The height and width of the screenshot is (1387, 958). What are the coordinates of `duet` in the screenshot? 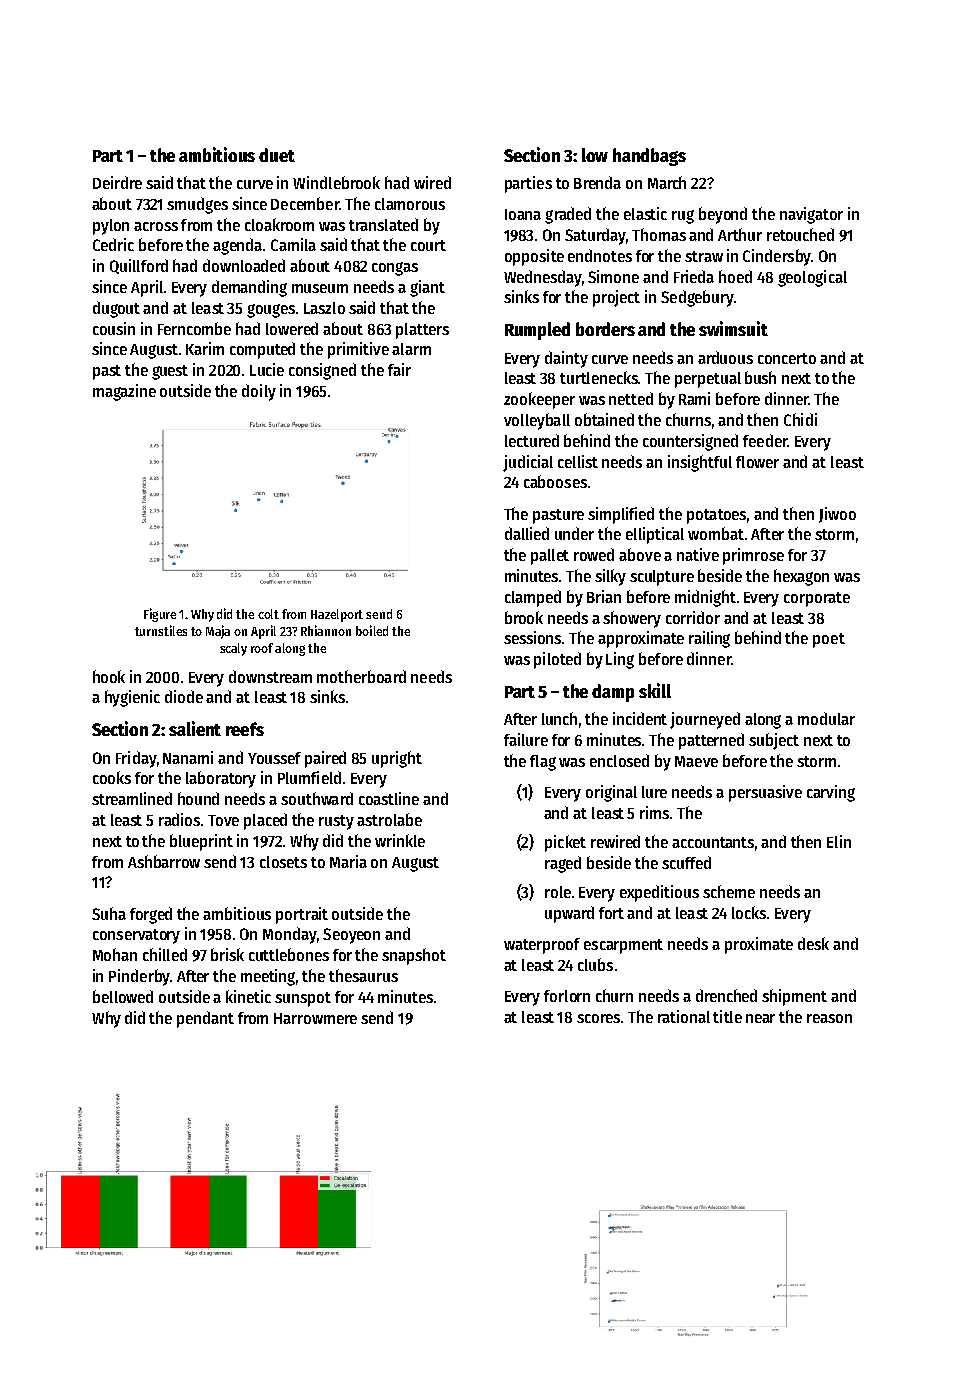 It's located at (277, 155).
